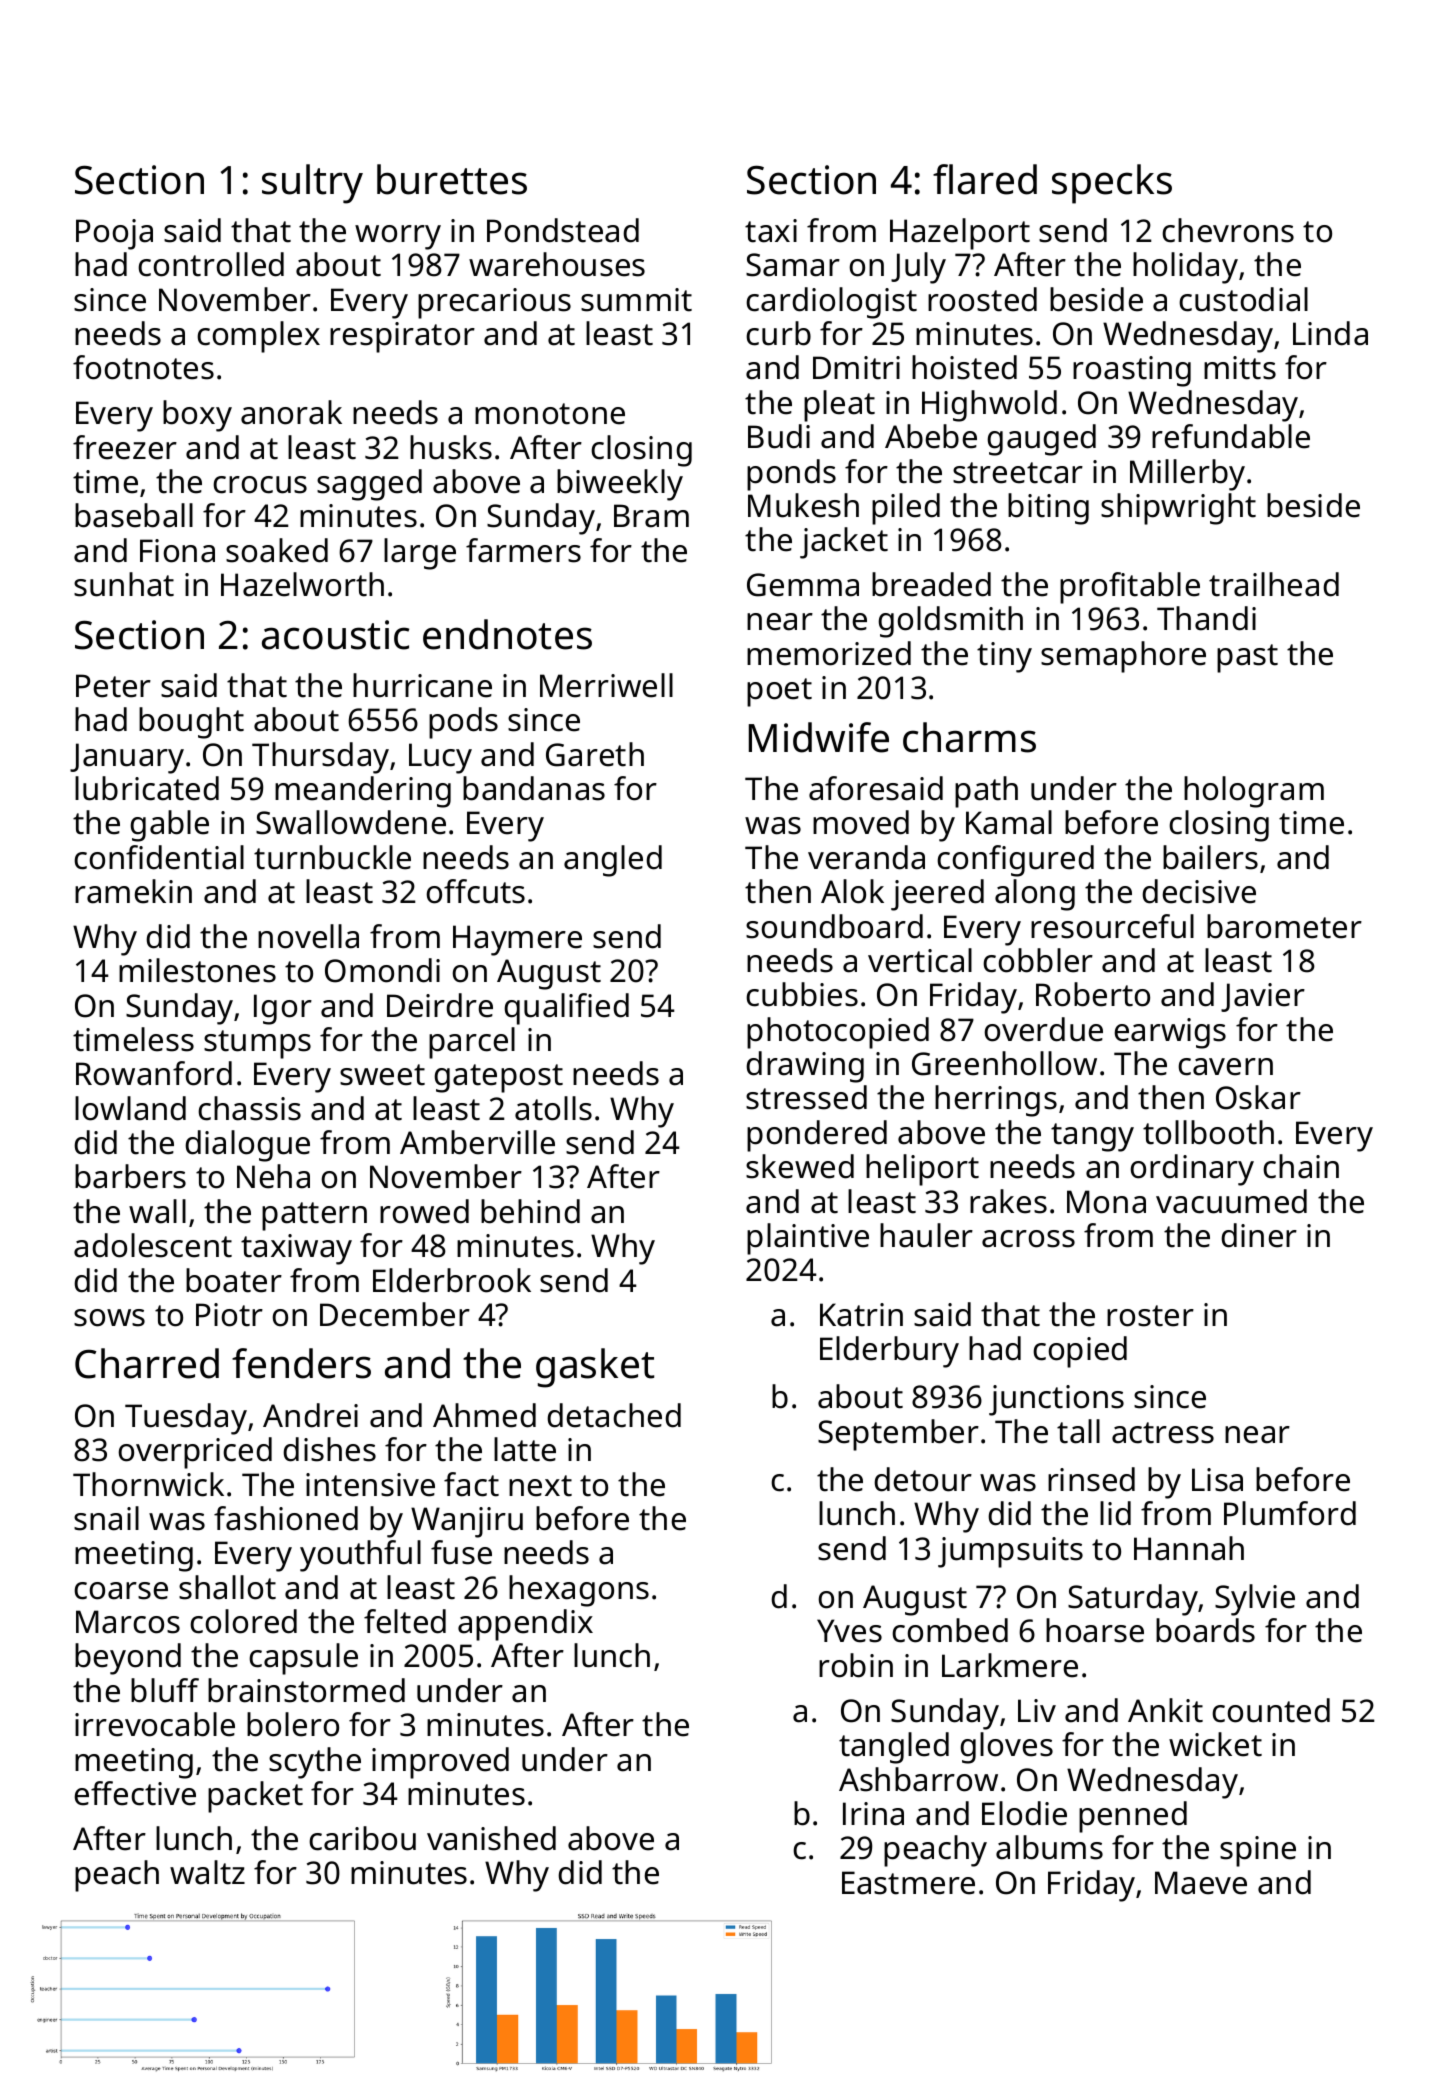 The image size is (1450, 2100). I want to click on footnotes, so click(143, 367).
